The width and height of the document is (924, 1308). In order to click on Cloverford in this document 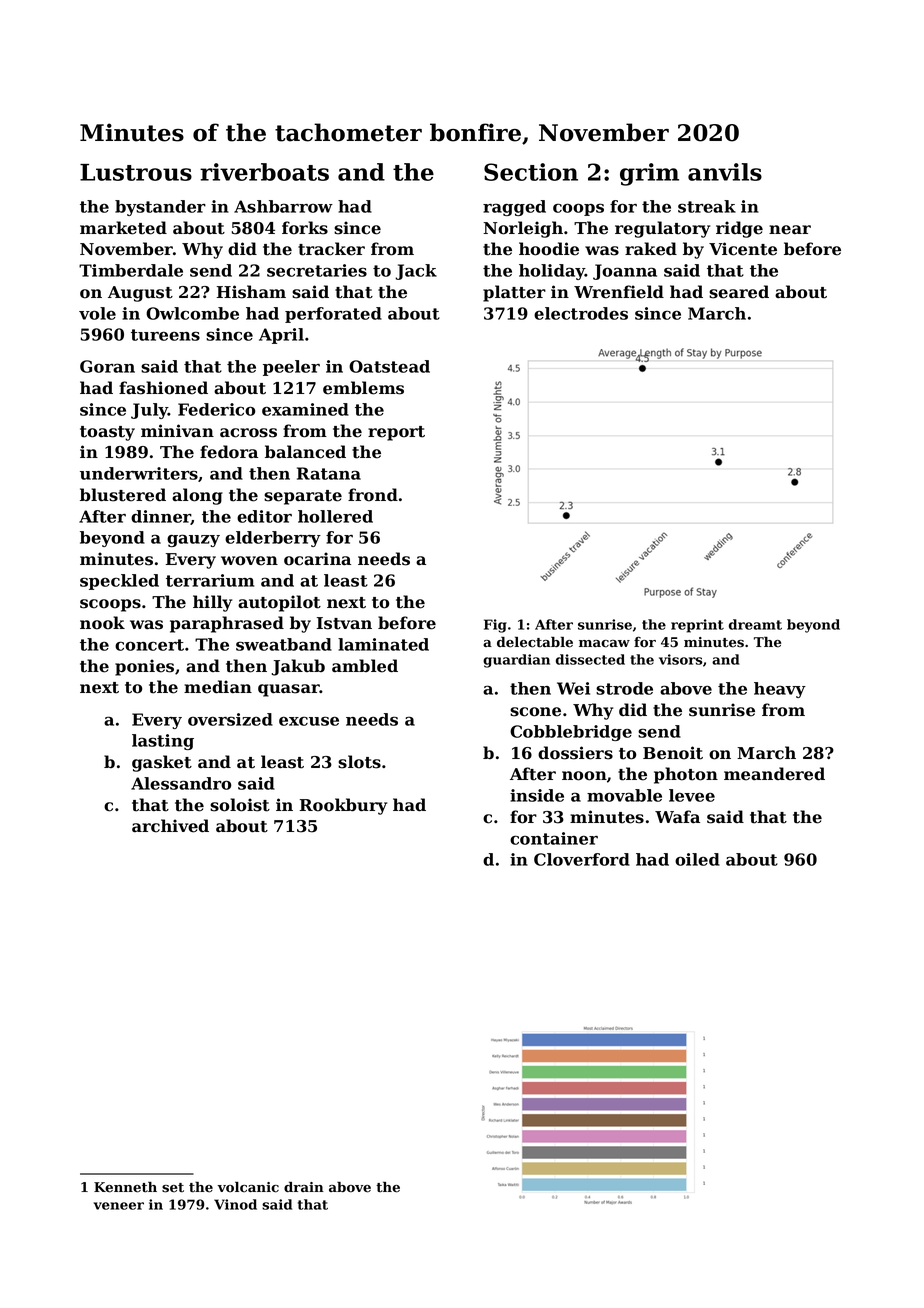, I will do `click(582, 859)`.
